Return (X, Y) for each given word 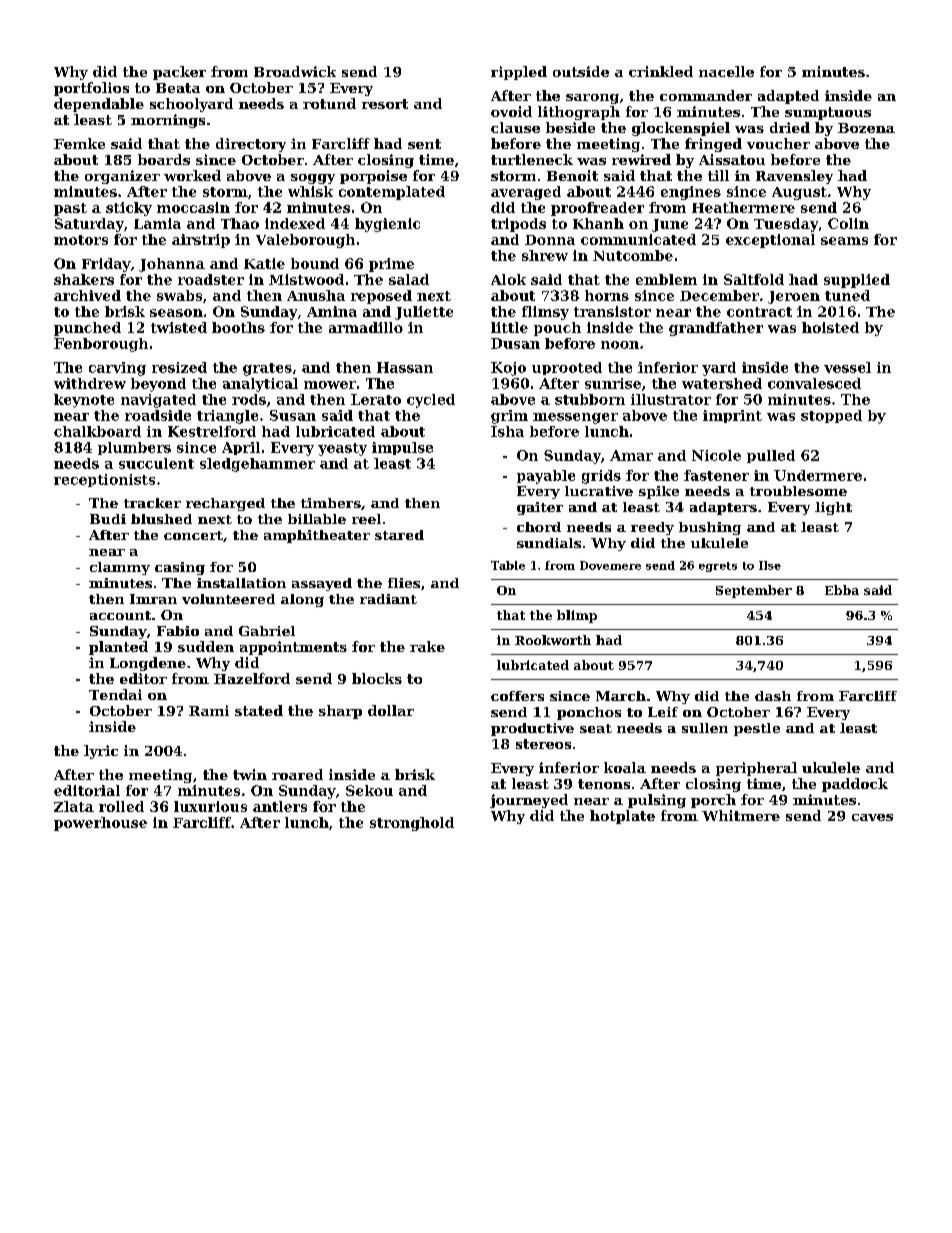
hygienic (387, 225)
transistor (612, 311)
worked (192, 175)
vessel (847, 367)
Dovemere (610, 565)
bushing (710, 528)
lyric (101, 752)
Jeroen (794, 297)
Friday (106, 265)
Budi (108, 519)
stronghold (412, 824)
